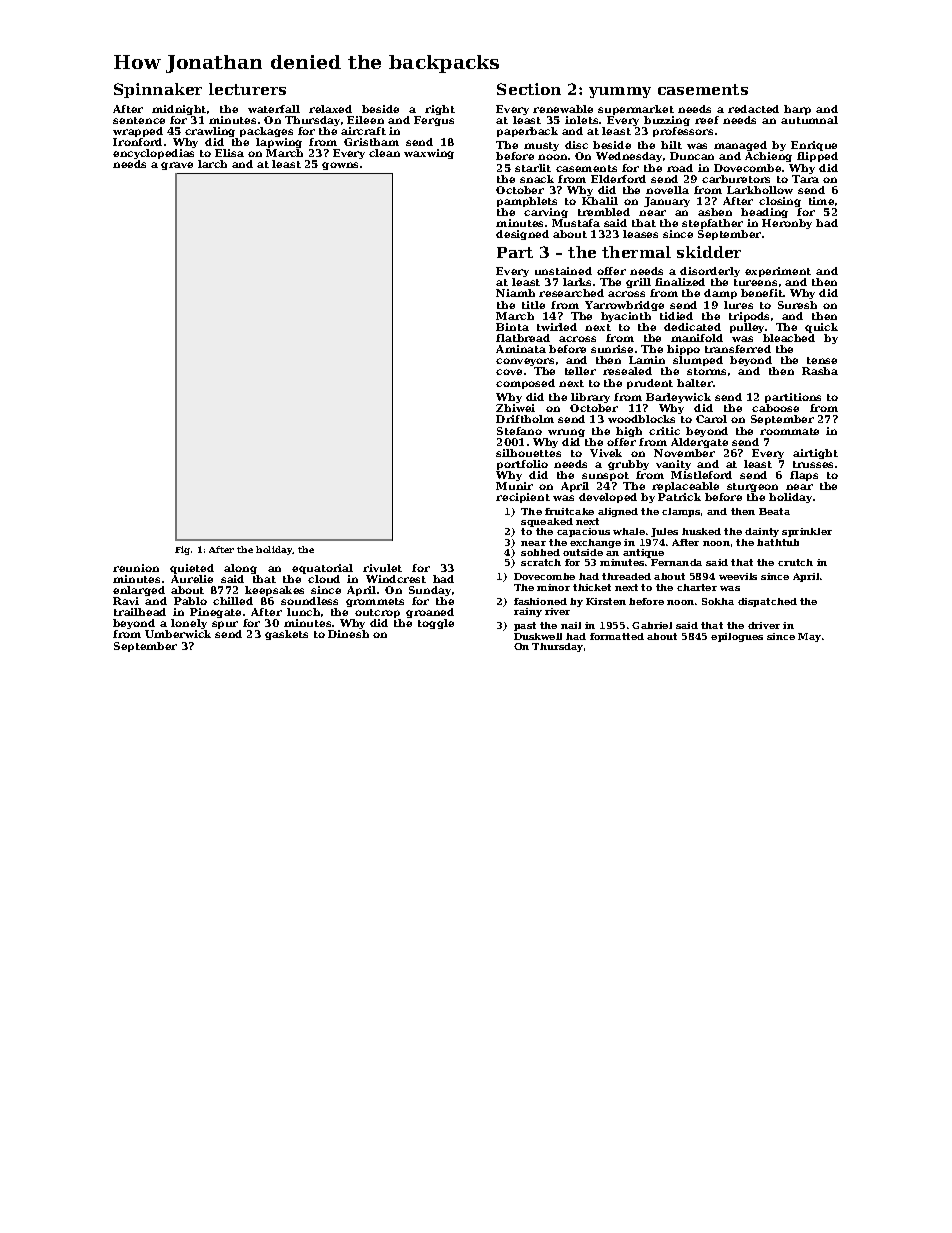 Image resolution: width=952 pixels, height=1233 pixels. I want to click on waterfall, so click(274, 109).
